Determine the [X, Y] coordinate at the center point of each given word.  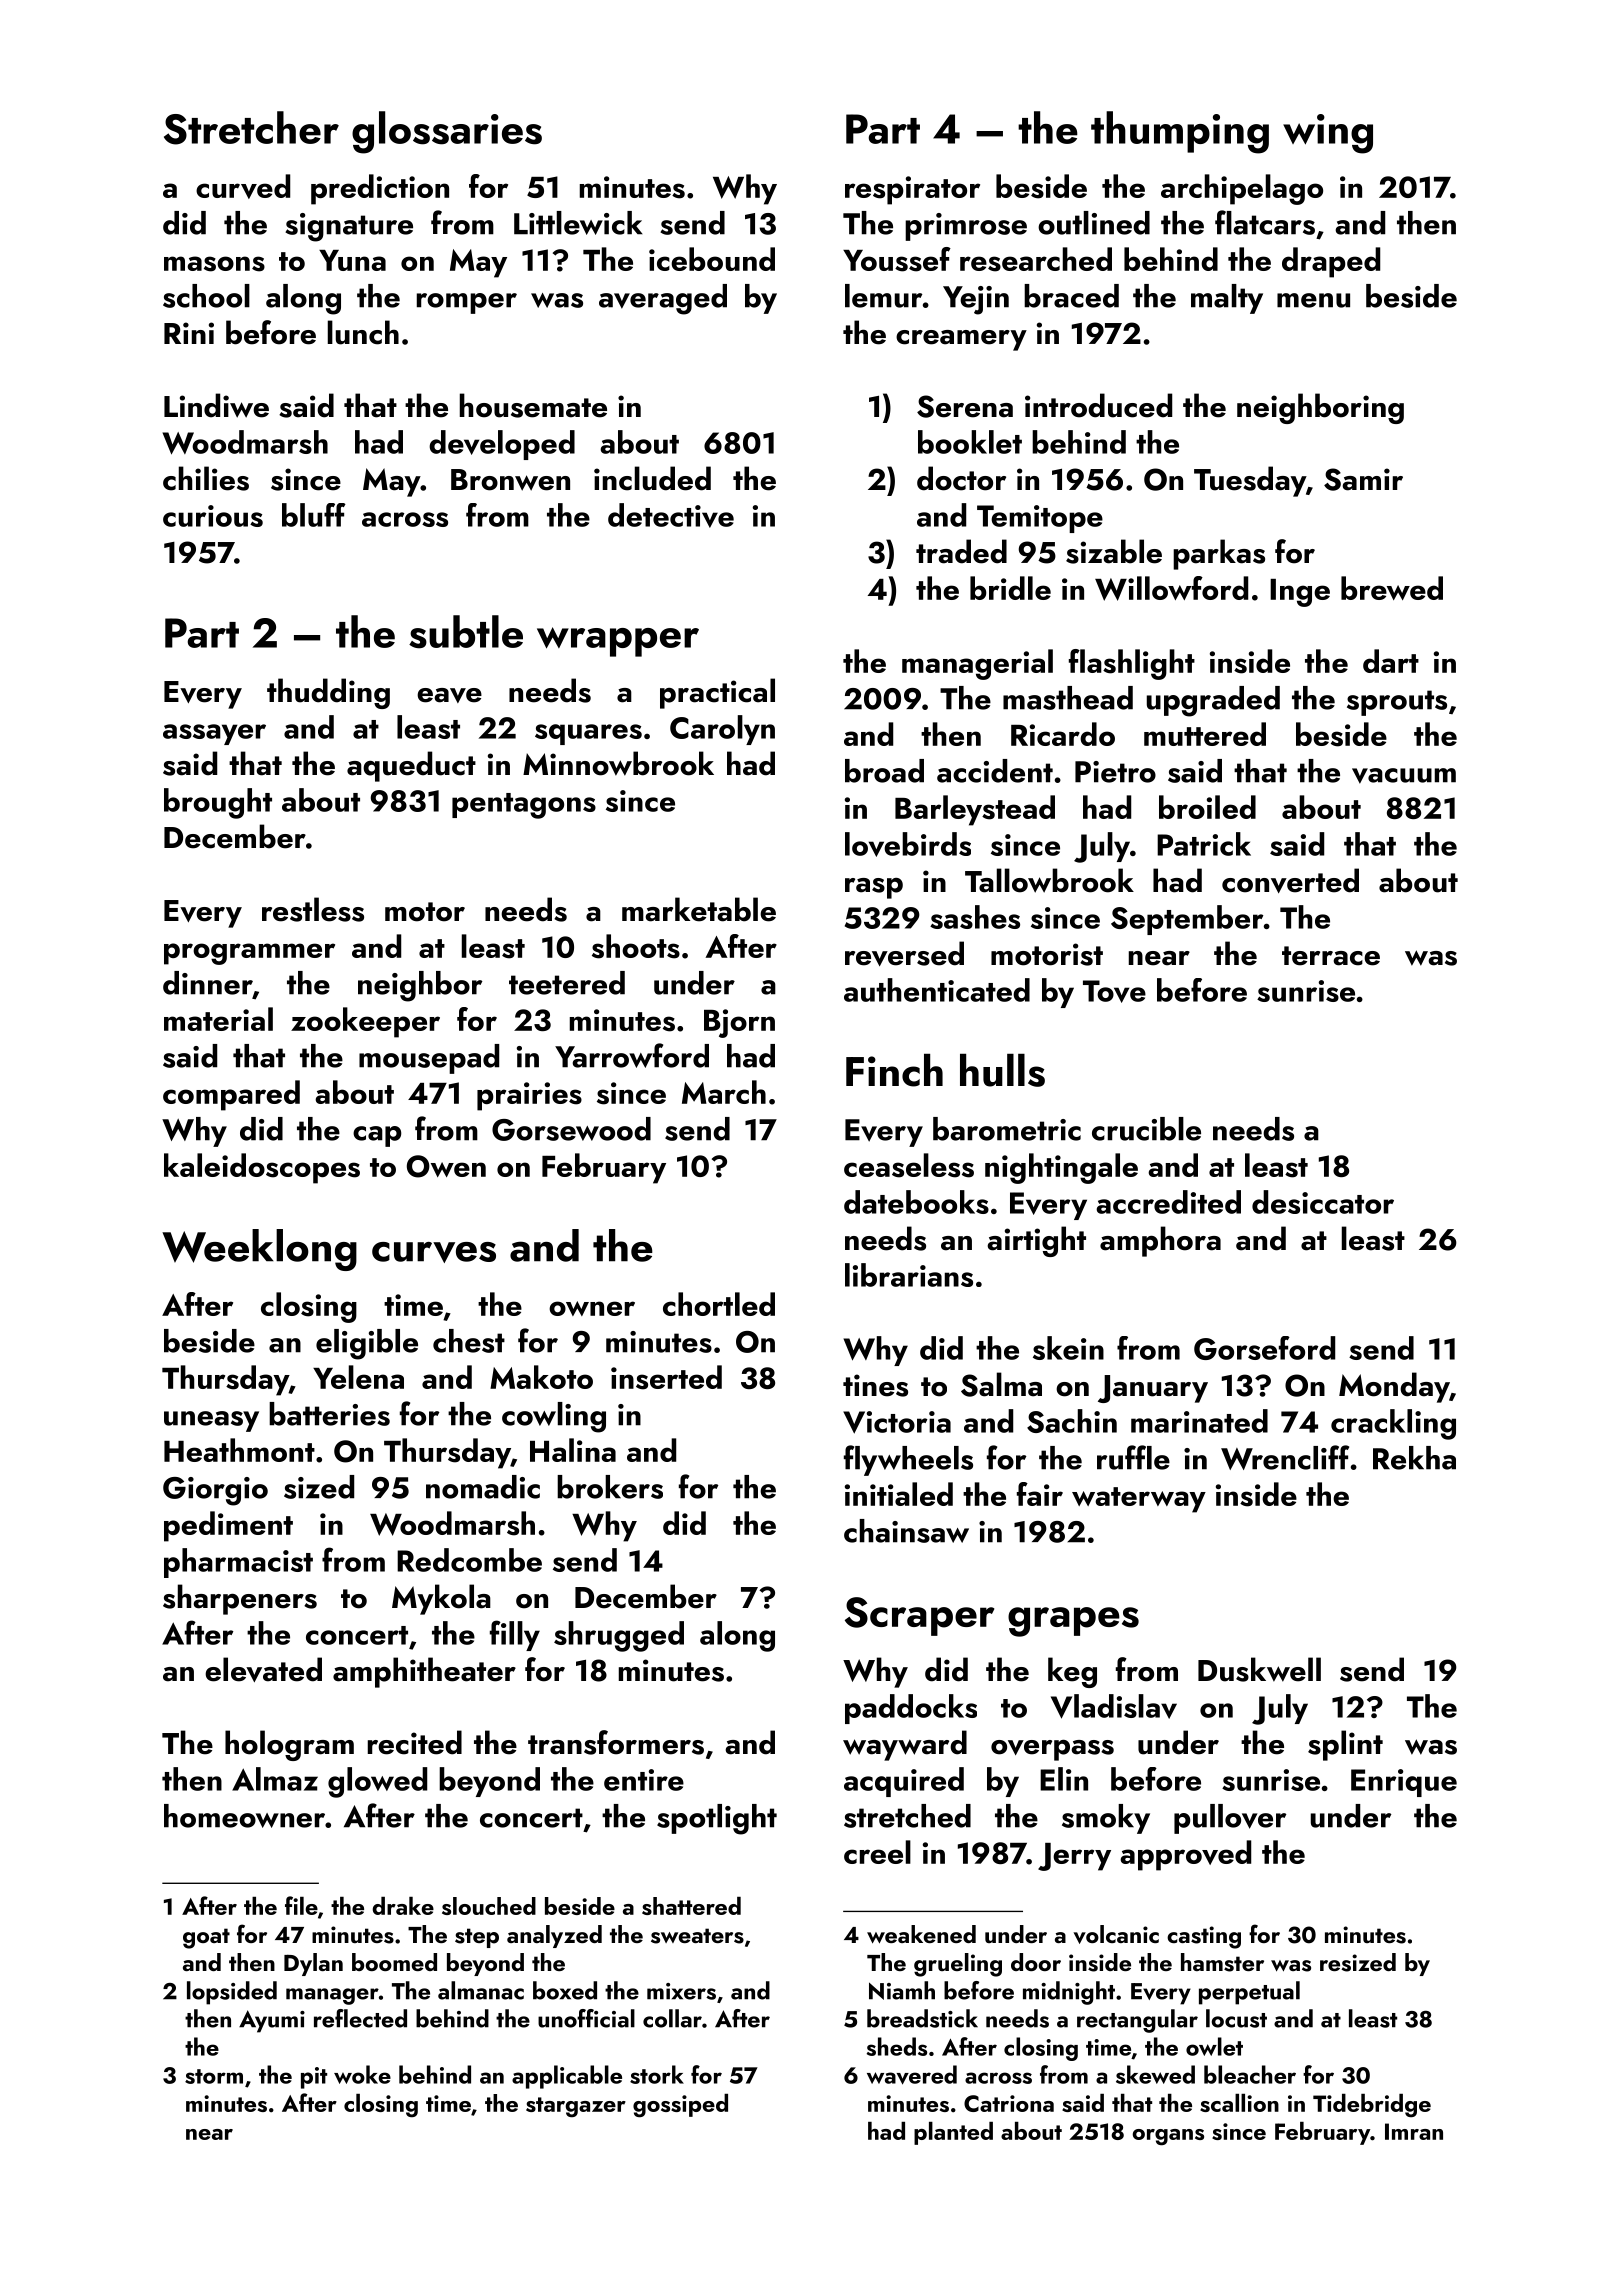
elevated [263, 1669]
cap [377, 1136]
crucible [1146, 1129]
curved [243, 186]
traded [961, 551]
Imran [1414, 2131]
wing [1328, 134]
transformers [616, 1742]
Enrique [1404, 1783]
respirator [912, 190]
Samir [1363, 479]
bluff [314, 515]
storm [214, 2076]
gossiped [680, 2106]
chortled [719, 1304]
